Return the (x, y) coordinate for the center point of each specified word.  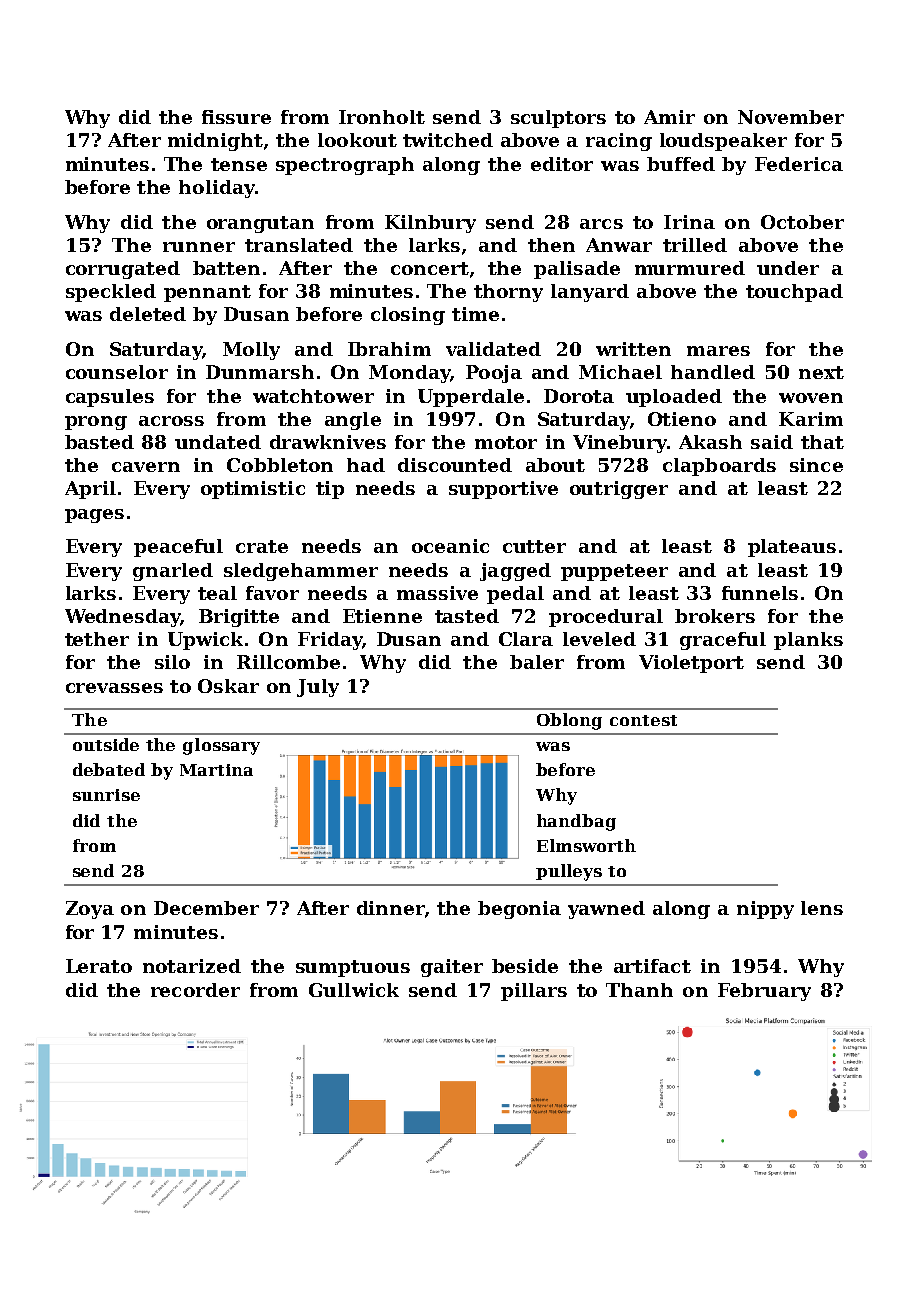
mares (718, 351)
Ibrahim (389, 349)
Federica (799, 164)
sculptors (558, 119)
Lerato (99, 966)
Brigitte (239, 618)
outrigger (619, 490)
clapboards (719, 467)
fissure (236, 117)
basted (99, 442)
